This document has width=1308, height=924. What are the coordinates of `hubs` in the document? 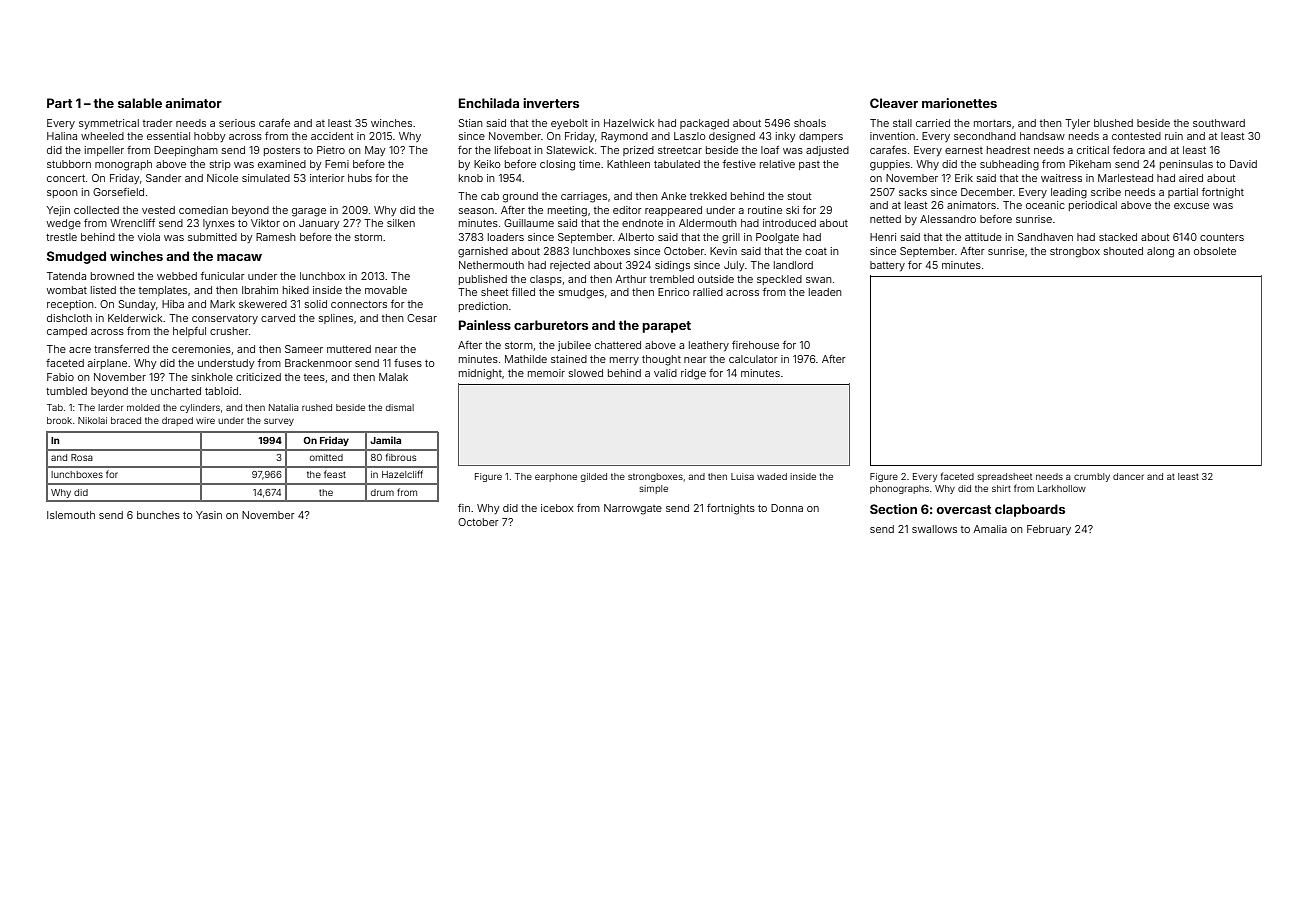 It's located at (360, 178).
